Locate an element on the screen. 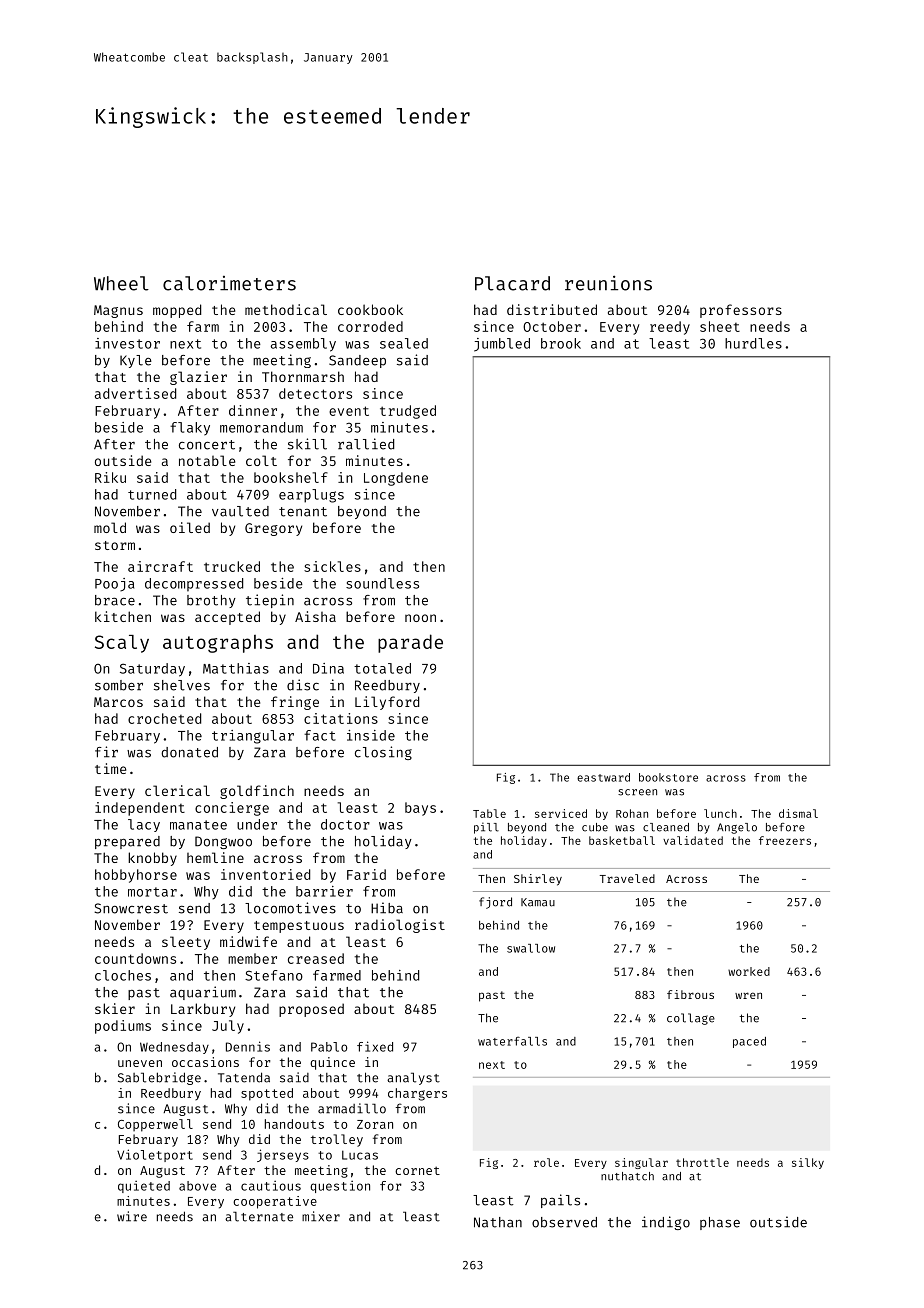  brothy is located at coordinates (211, 601).
